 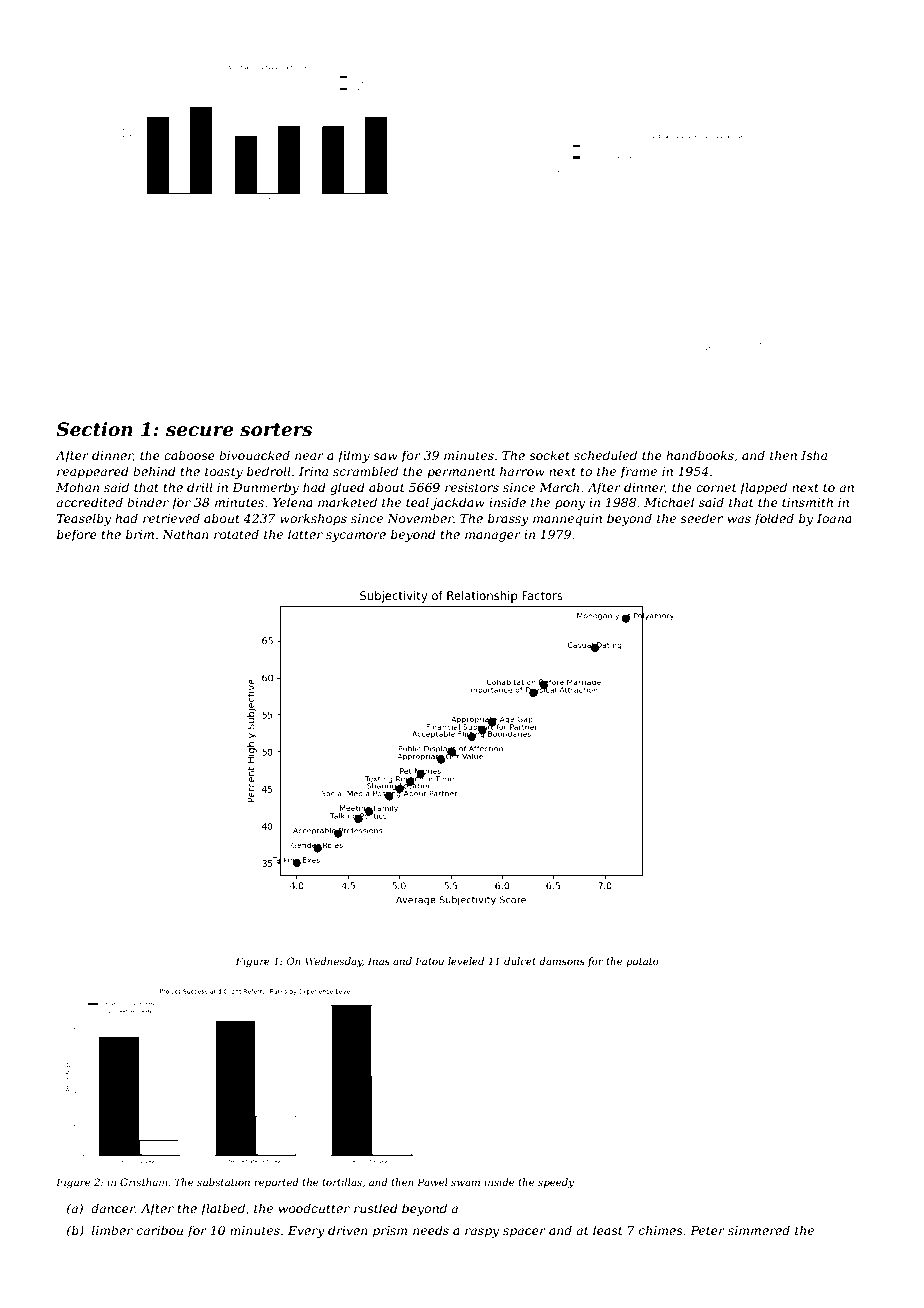 I want to click on spacer, so click(x=524, y=1233).
